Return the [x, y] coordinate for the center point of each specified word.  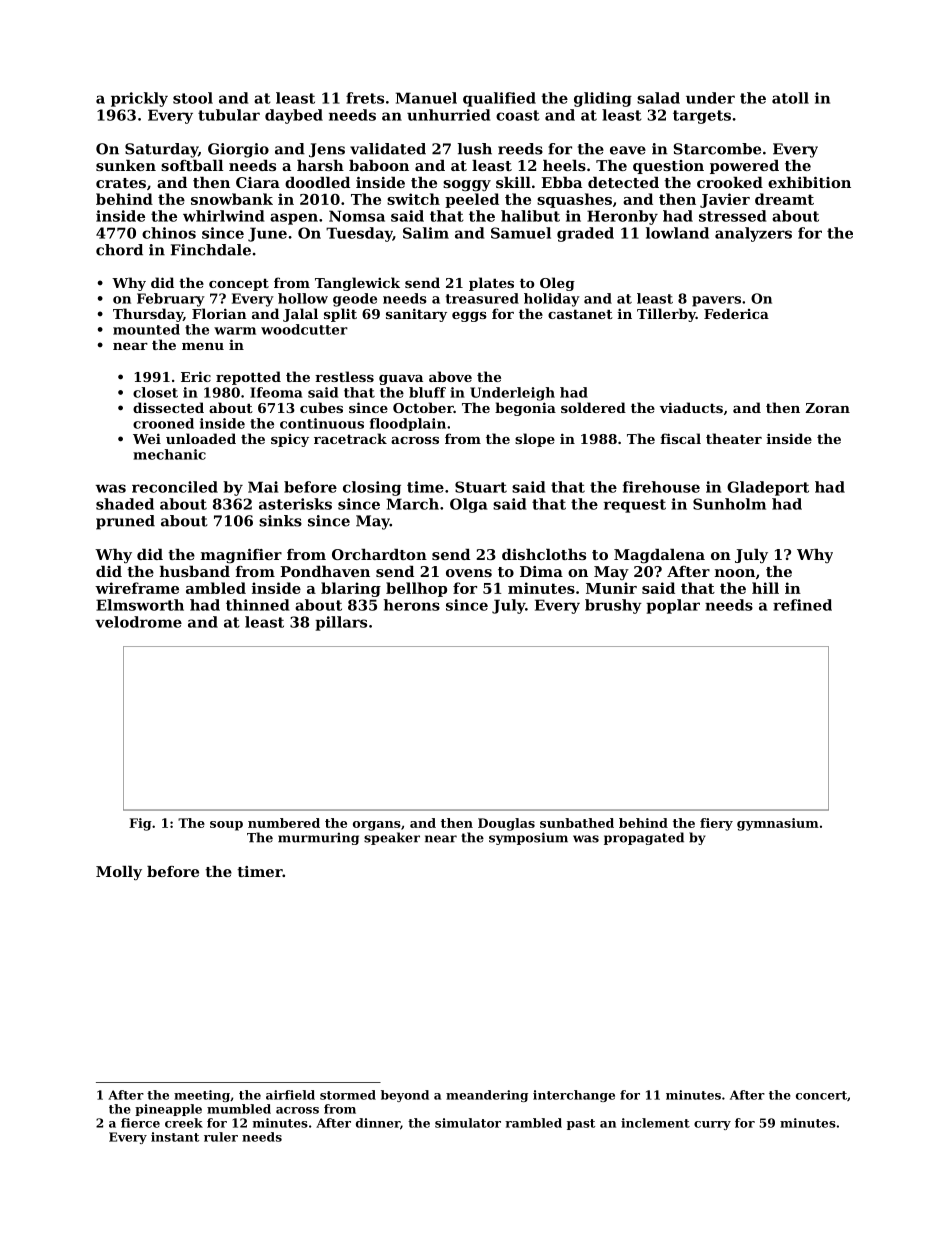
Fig [140, 824]
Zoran [828, 408]
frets [365, 98]
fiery [716, 824]
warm [235, 331]
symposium [528, 838]
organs [377, 826]
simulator [468, 1123]
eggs [469, 317]
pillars [341, 623]
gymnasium [778, 824]
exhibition [809, 182]
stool [193, 98]
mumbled [239, 1109]
